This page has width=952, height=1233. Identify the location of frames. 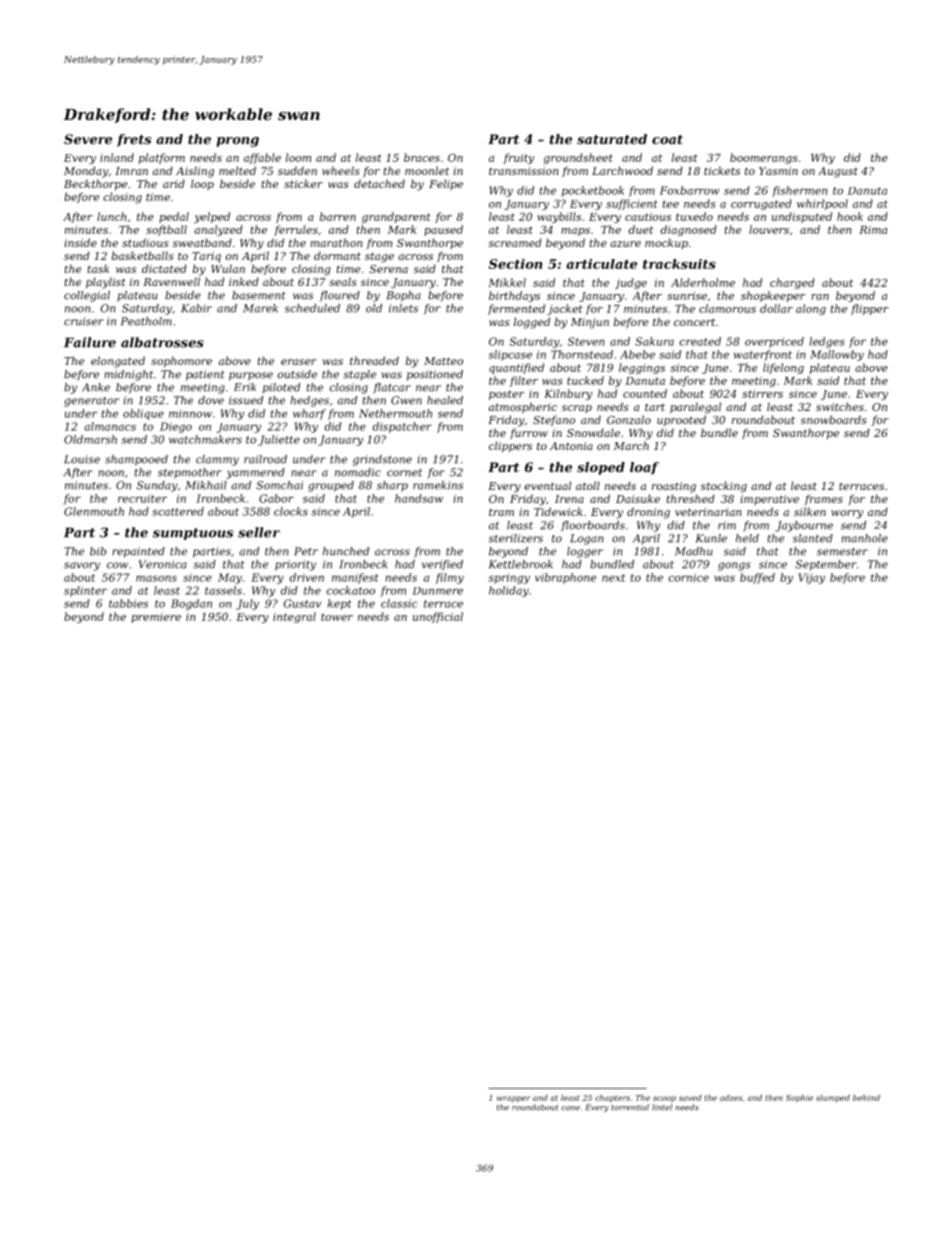
(824, 500).
